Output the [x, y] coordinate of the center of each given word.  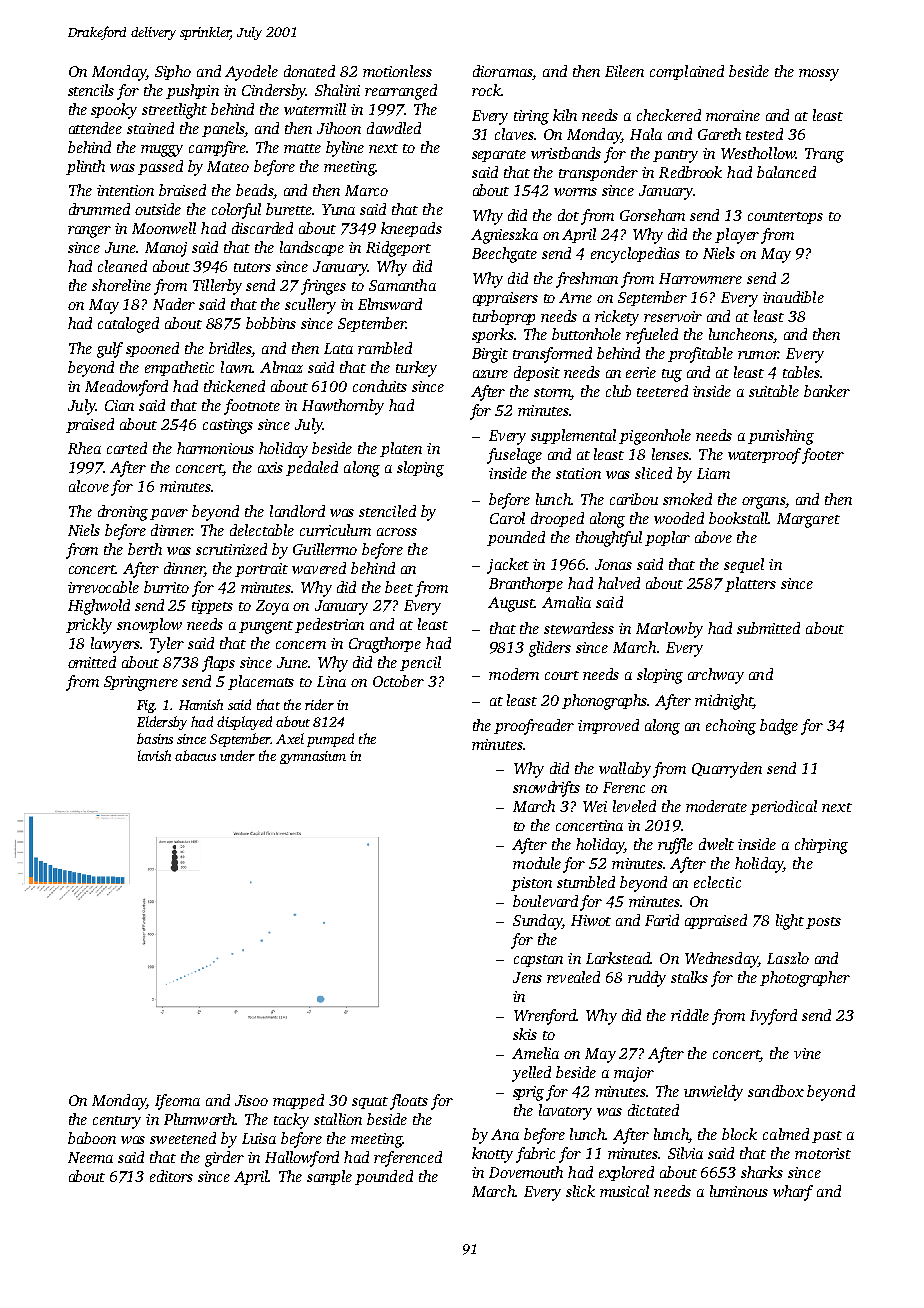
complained [687, 72]
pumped [330, 740]
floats [409, 1102]
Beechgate [504, 255]
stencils [91, 90]
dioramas [503, 72]
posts [823, 923]
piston [531, 884]
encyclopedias [635, 255]
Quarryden [727, 770]
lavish [154, 755]
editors [171, 1176]
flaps [218, 664]
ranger [89, 232]
